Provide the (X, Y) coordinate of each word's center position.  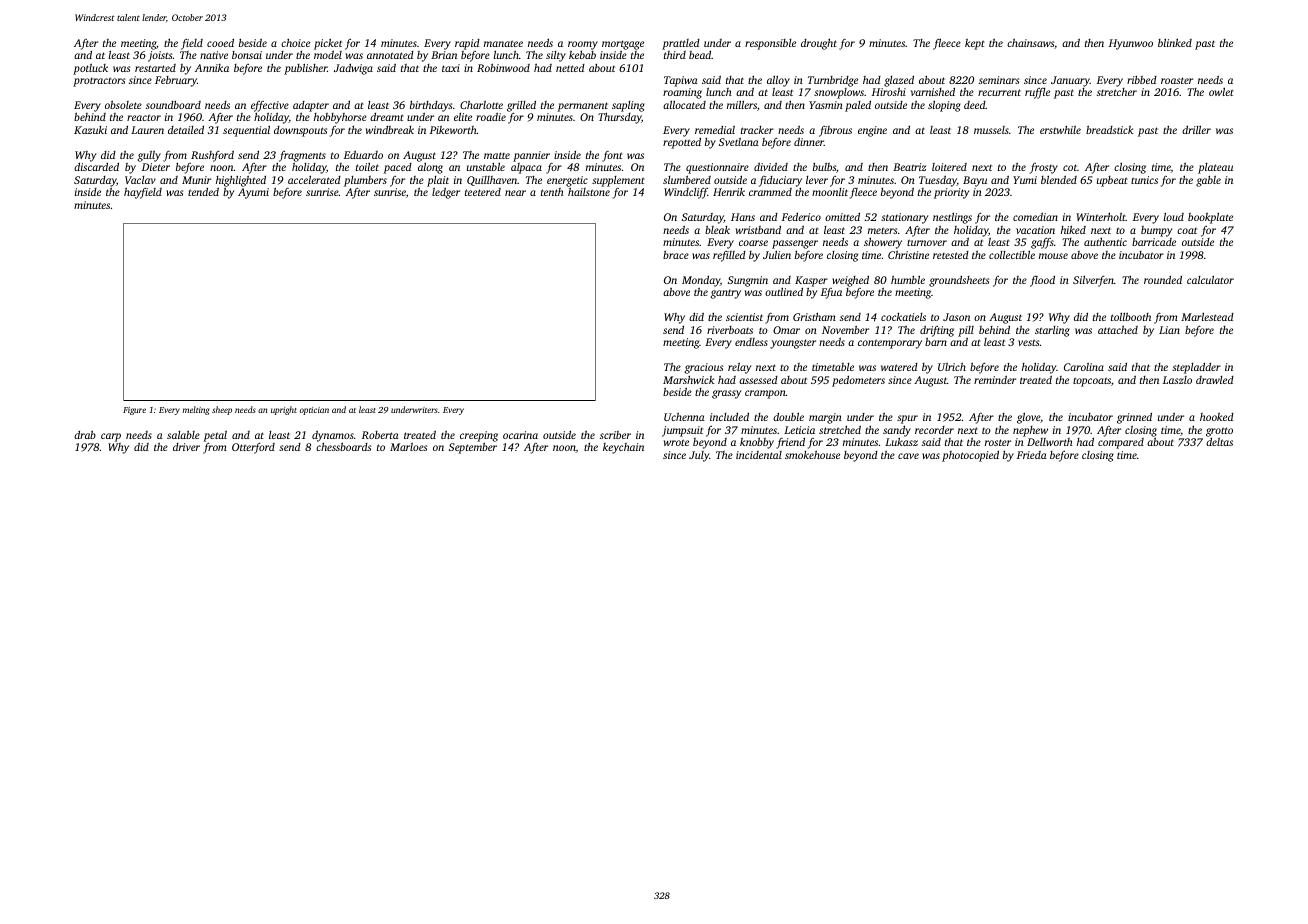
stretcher (1117, 92)
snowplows (839, 93)
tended (203, 191)
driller (1196, 130)
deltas (1219, 442)
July (699, 456)
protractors (99, 82)
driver (186, 447)
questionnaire (717, 168)
